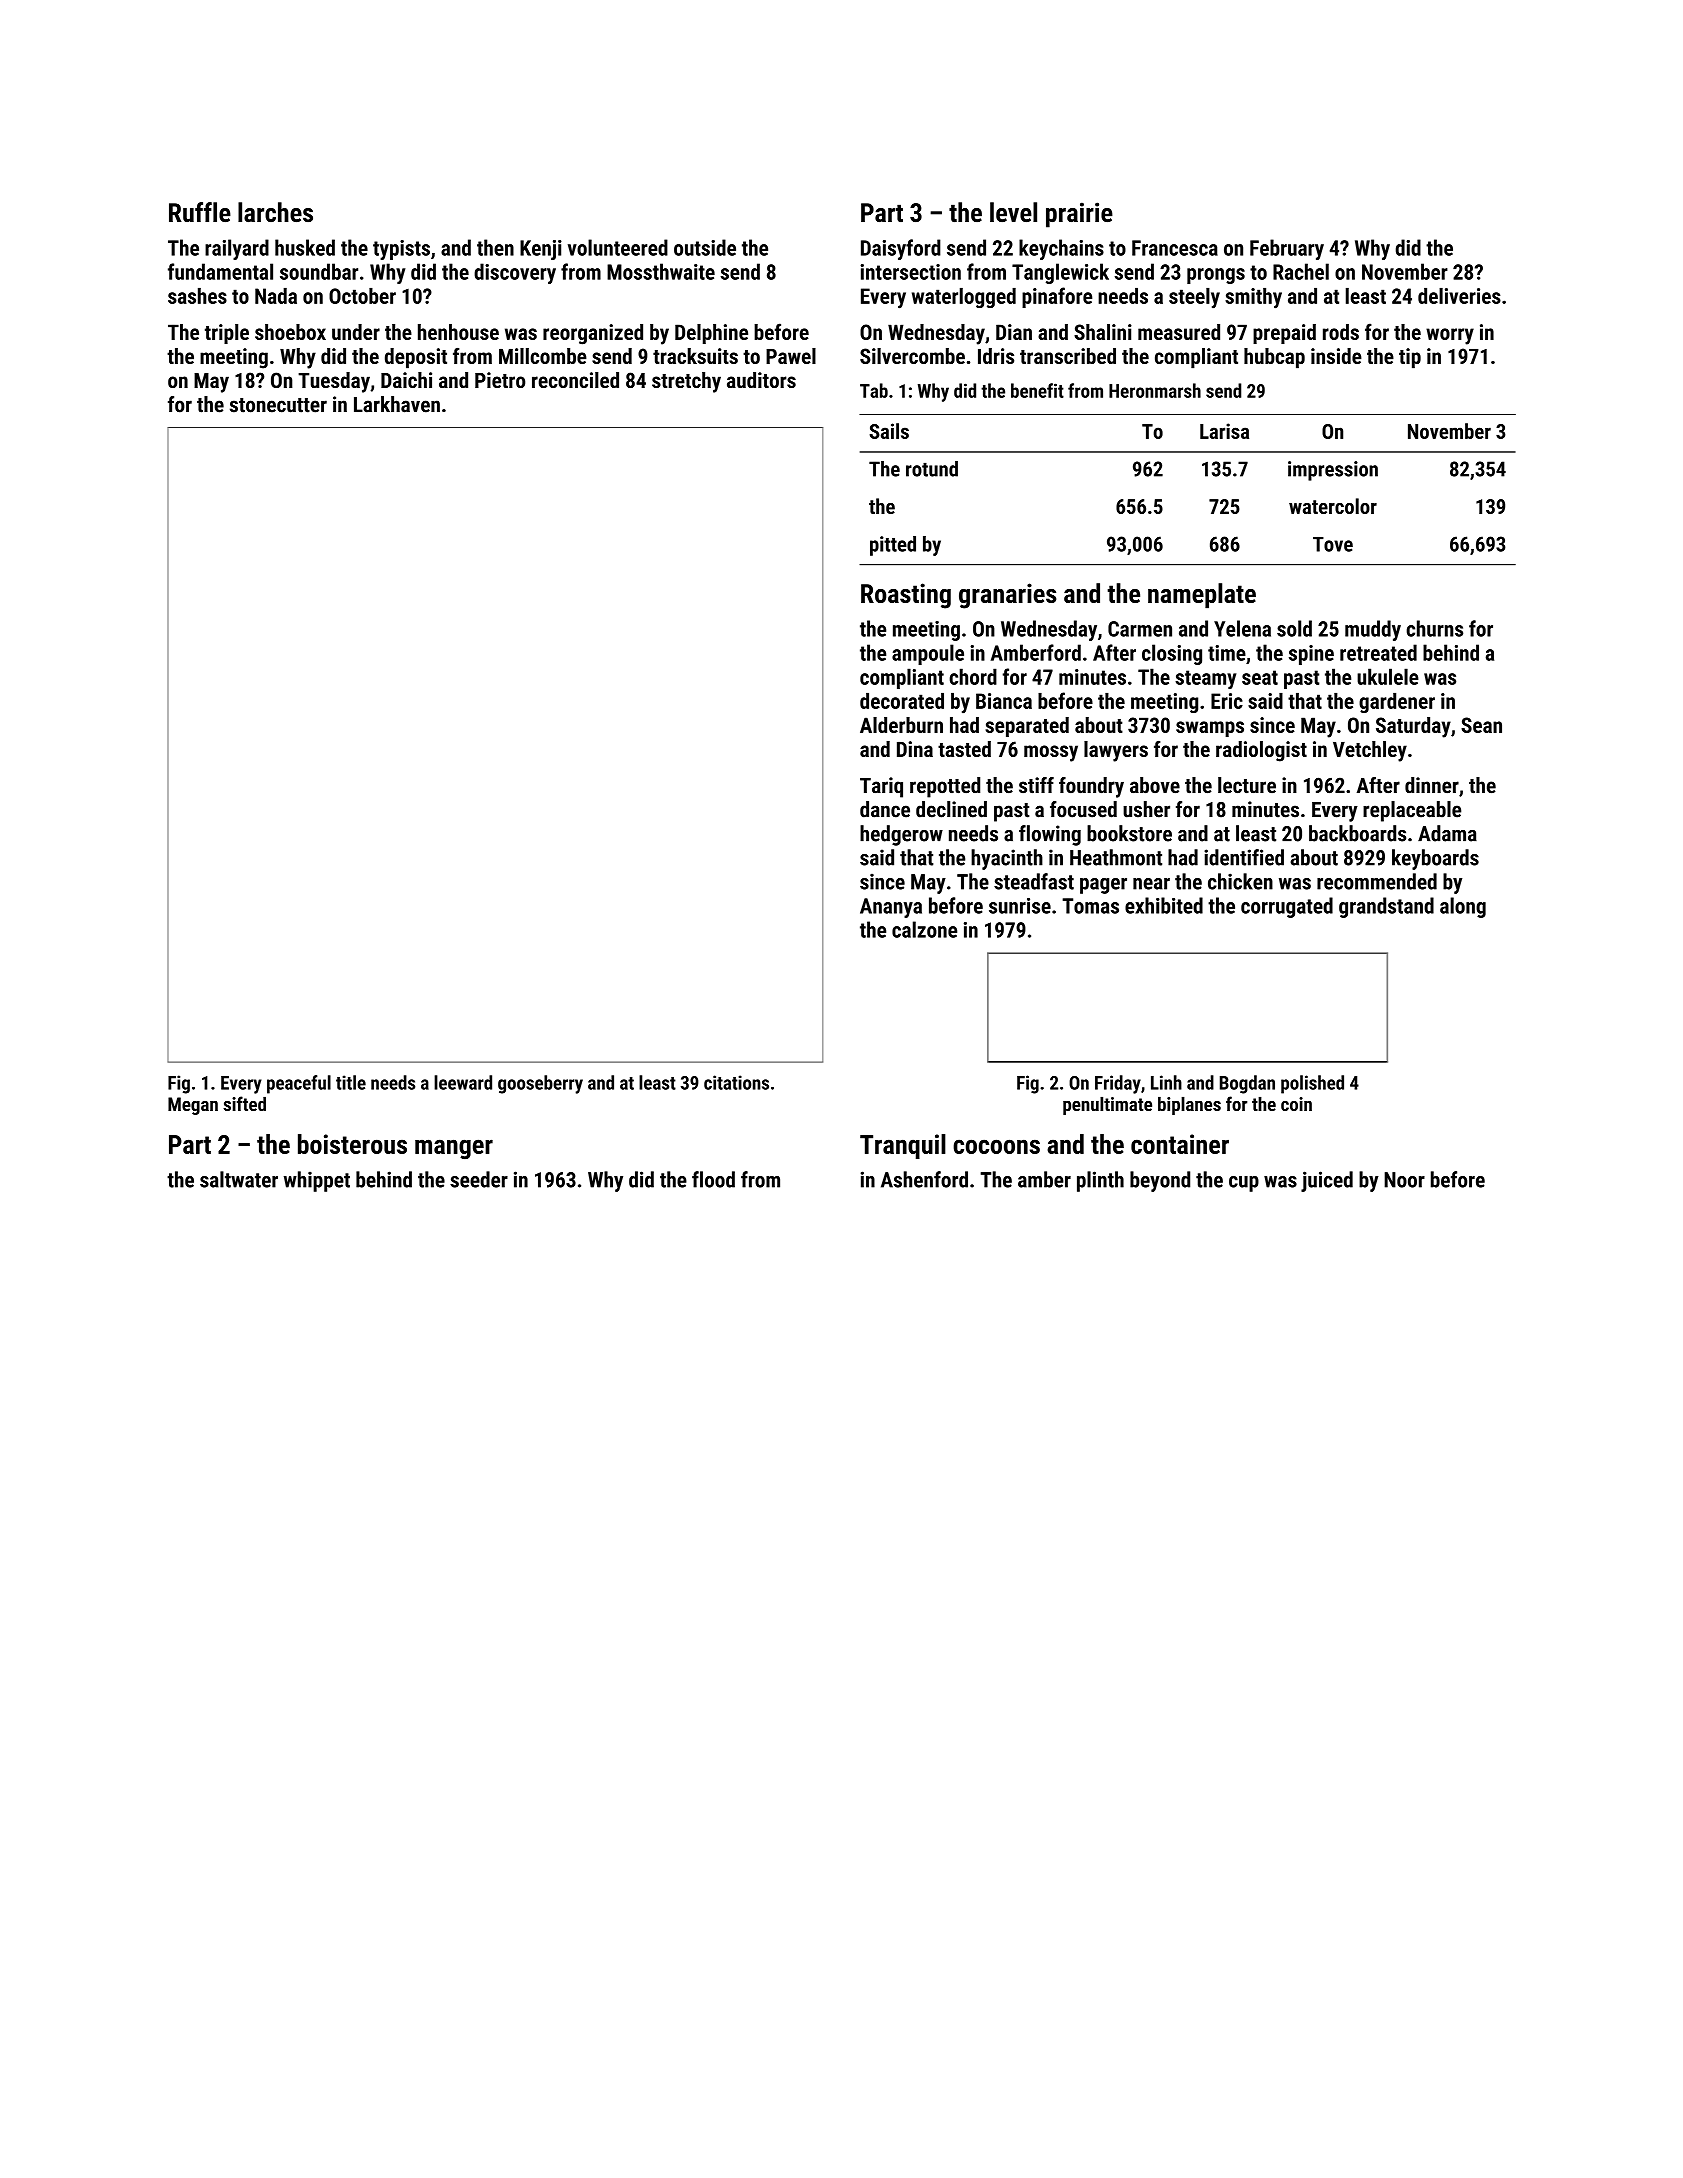 Image resolution: width=1683 pixels, height=2178 pixels. I want to click on larches, so click(275, 212).
